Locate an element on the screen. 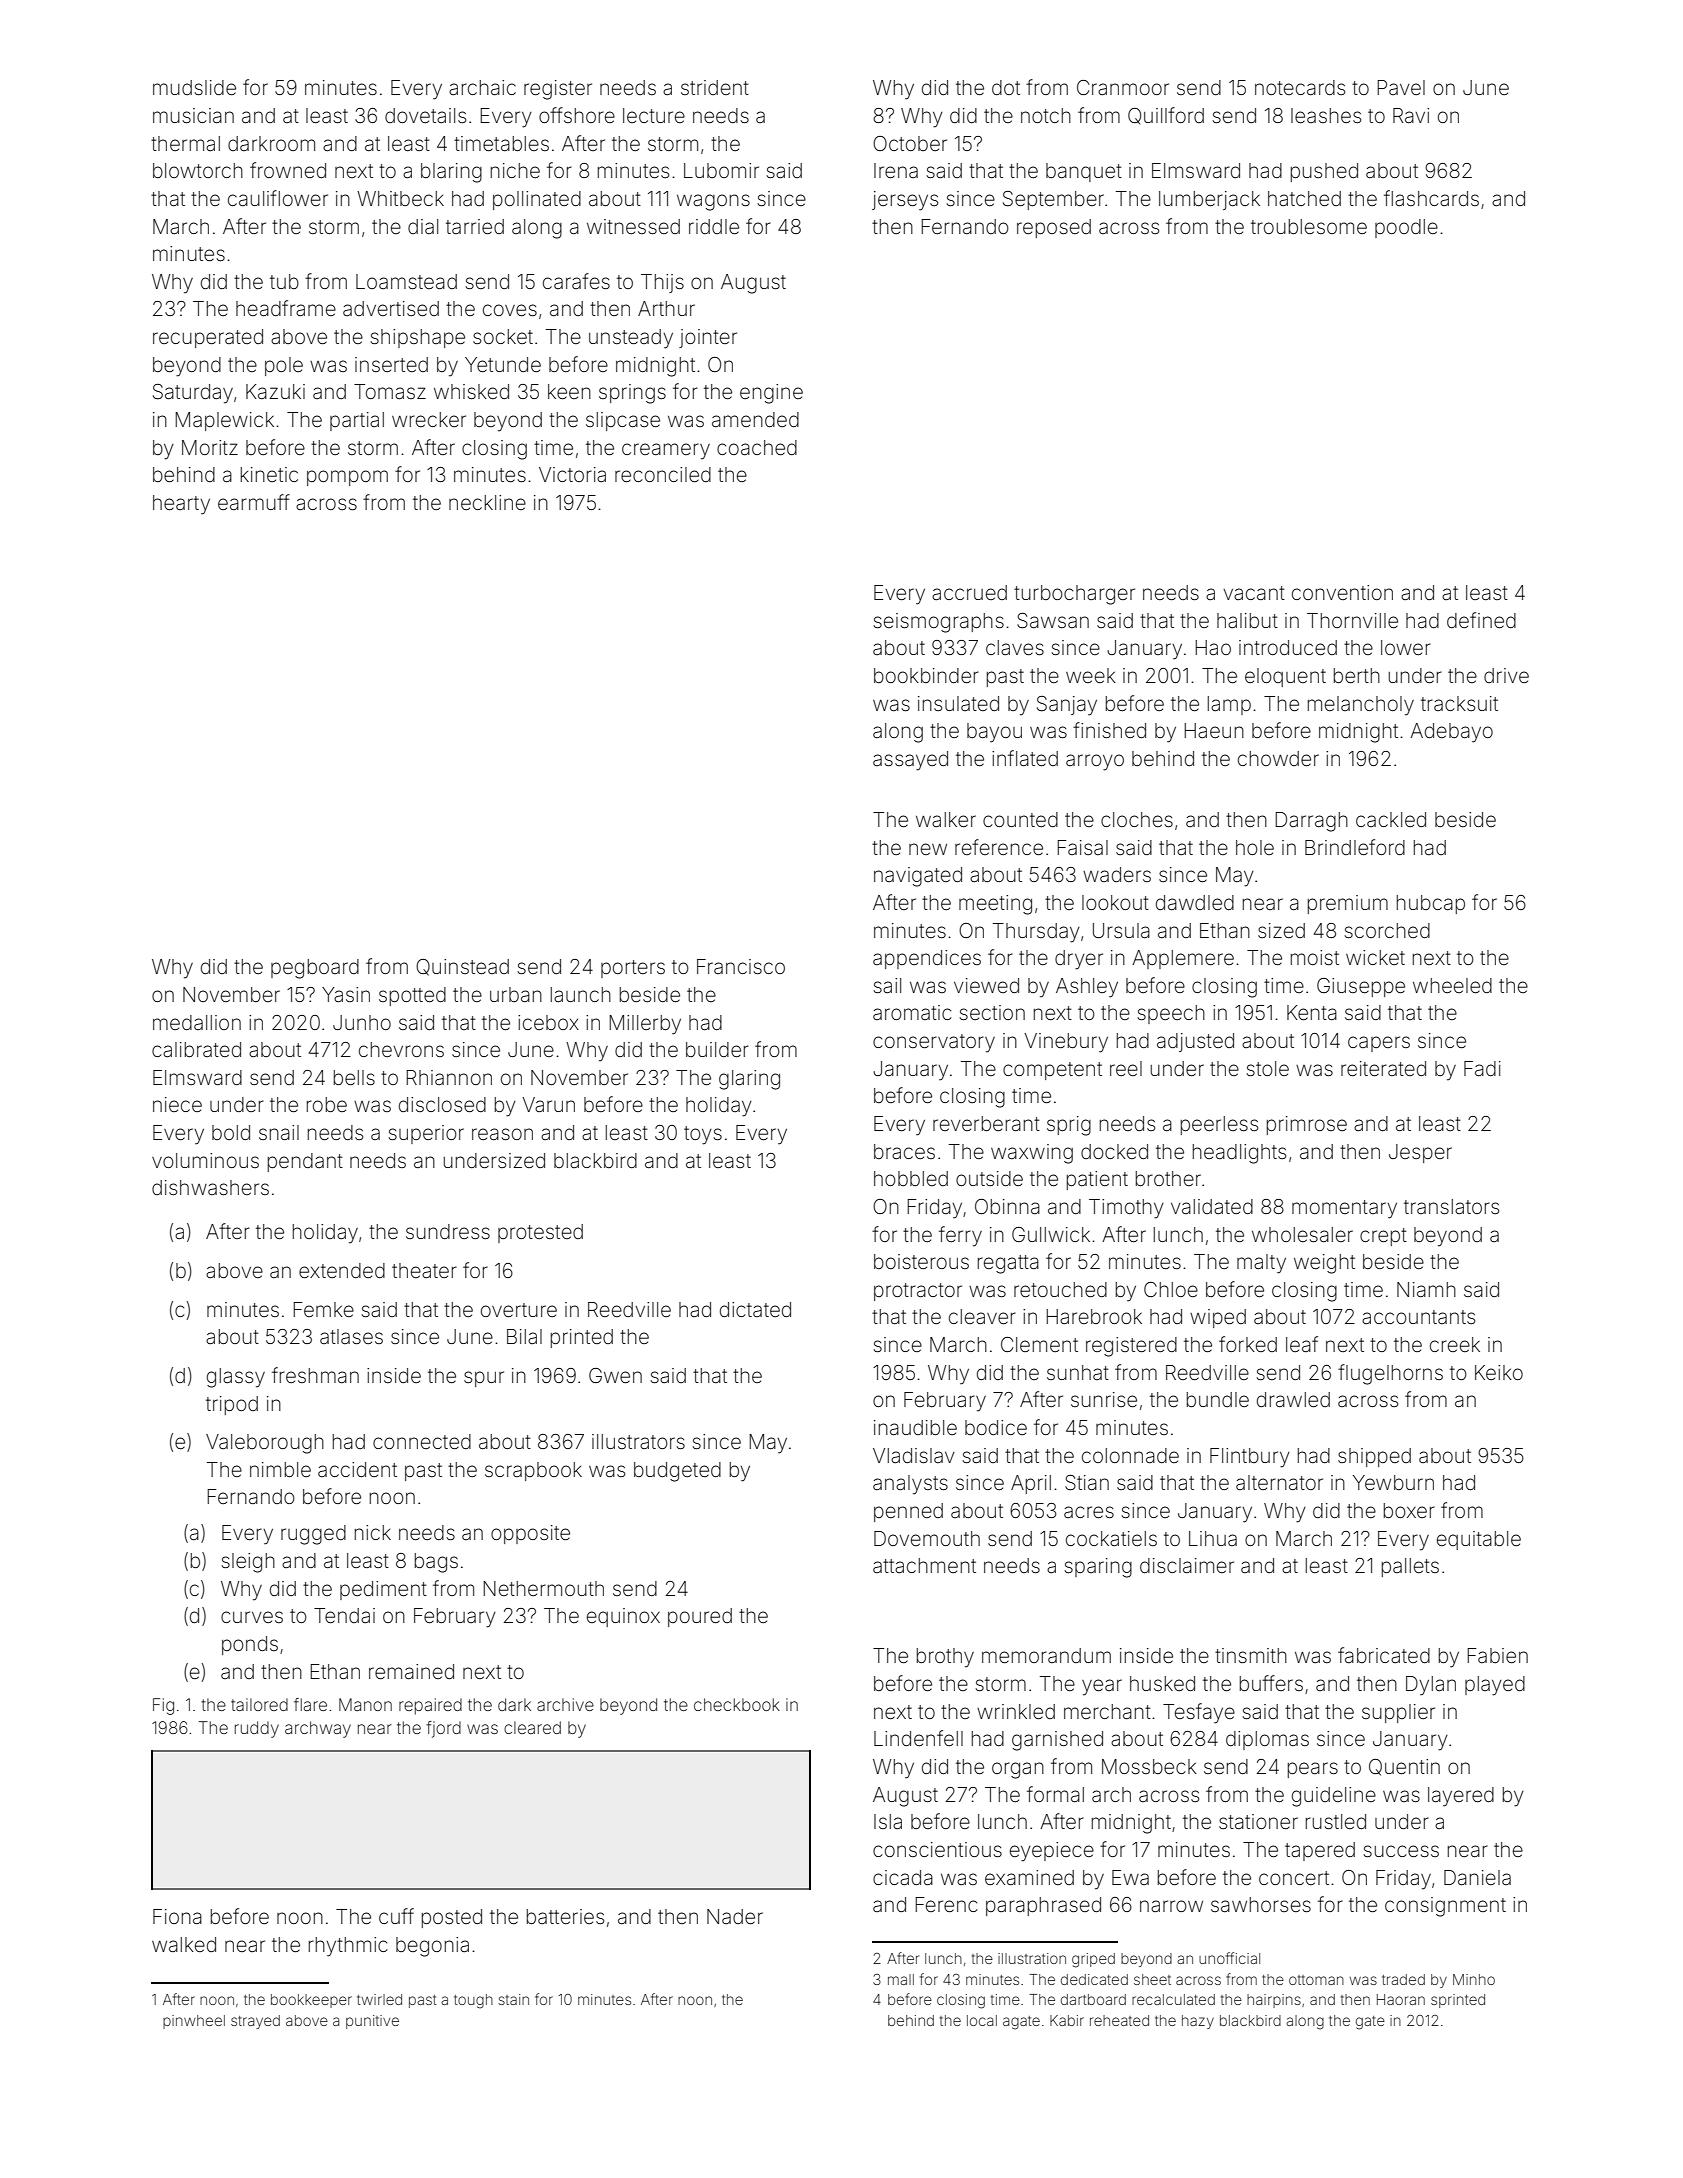  equitable is located at coordinates (1479, 1540).
